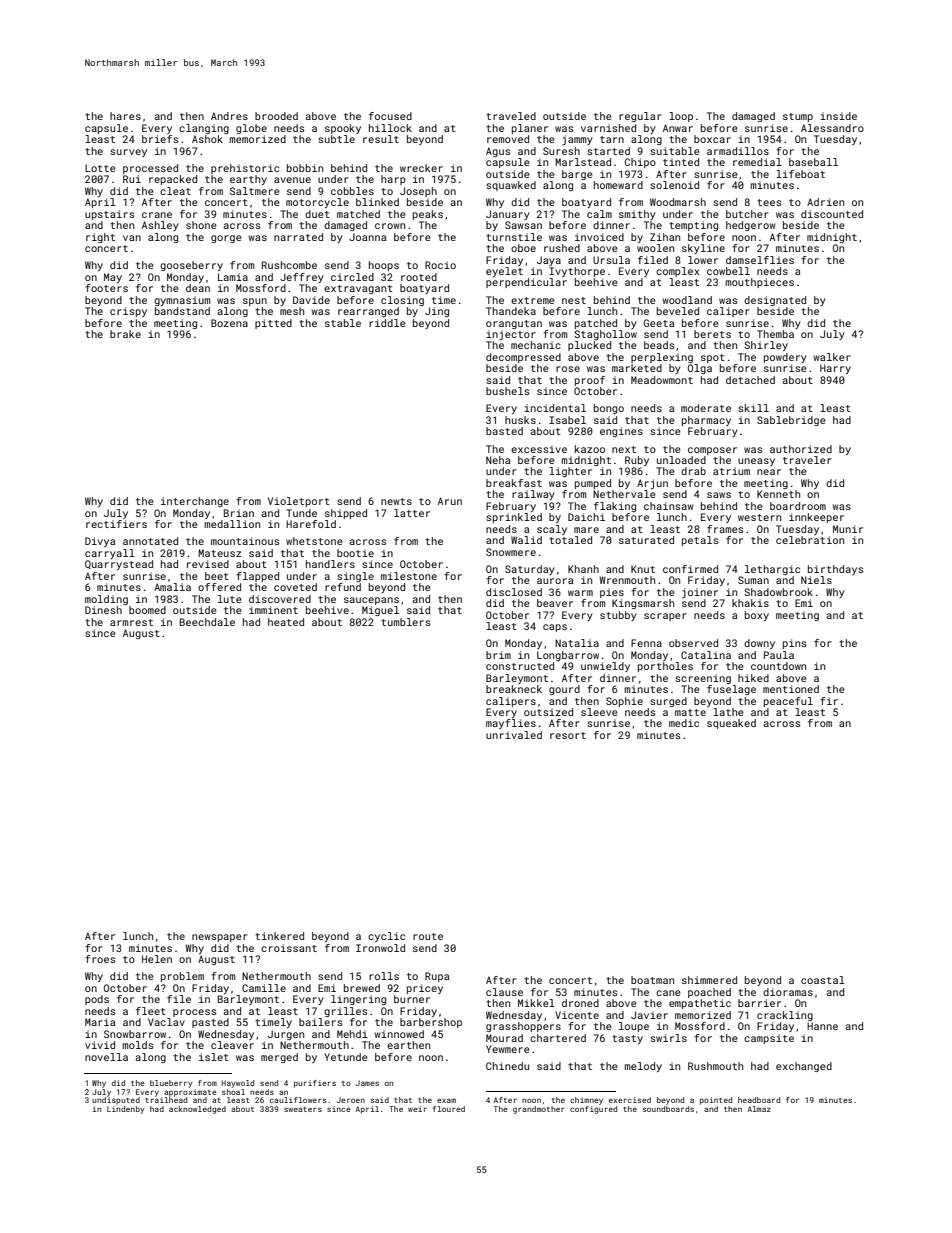 This screenshot has height=1233, width=952. I want to click on floured, so click(449, 1109).
